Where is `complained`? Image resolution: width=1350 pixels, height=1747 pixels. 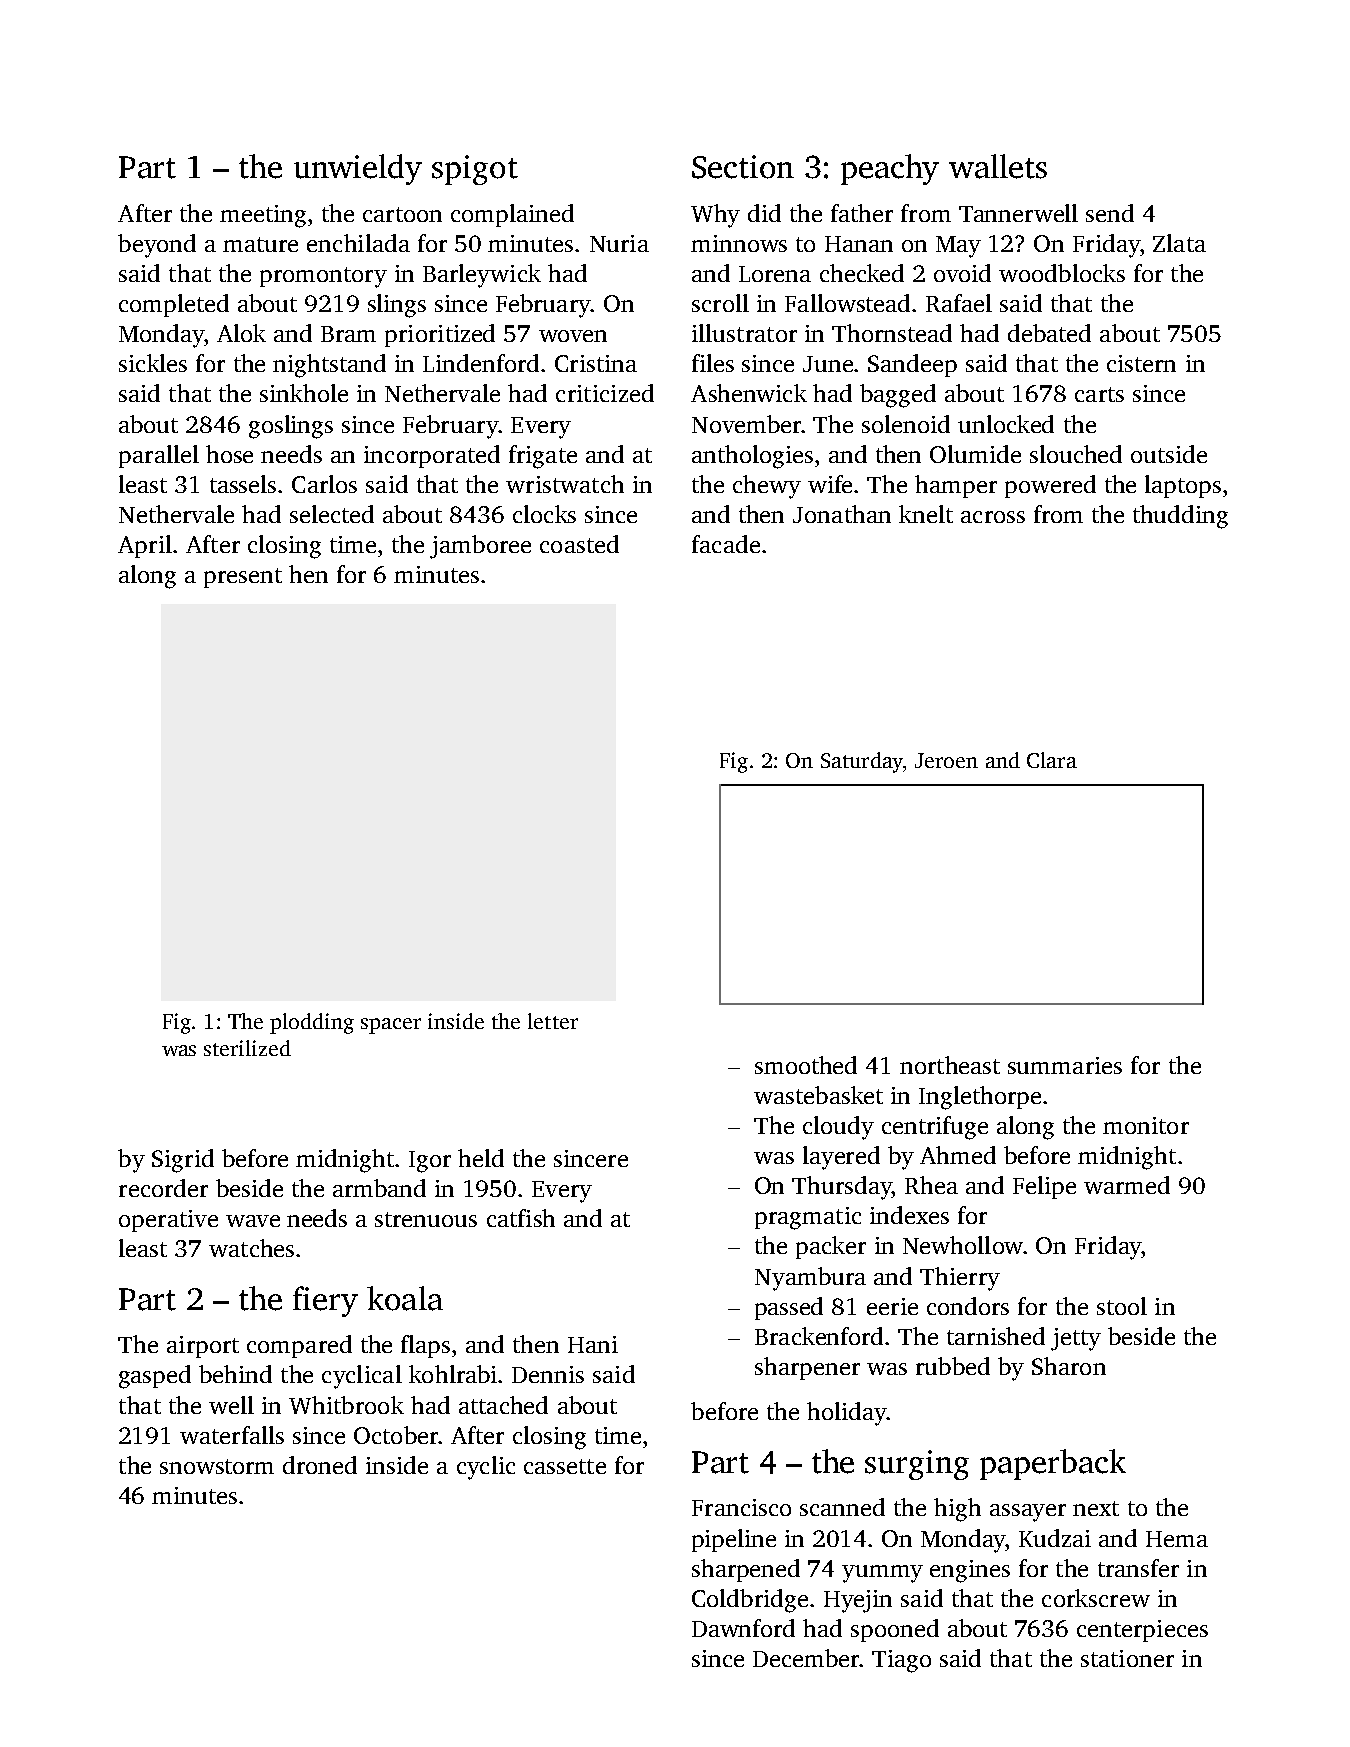
complained is located at coordinates (512, 215).
